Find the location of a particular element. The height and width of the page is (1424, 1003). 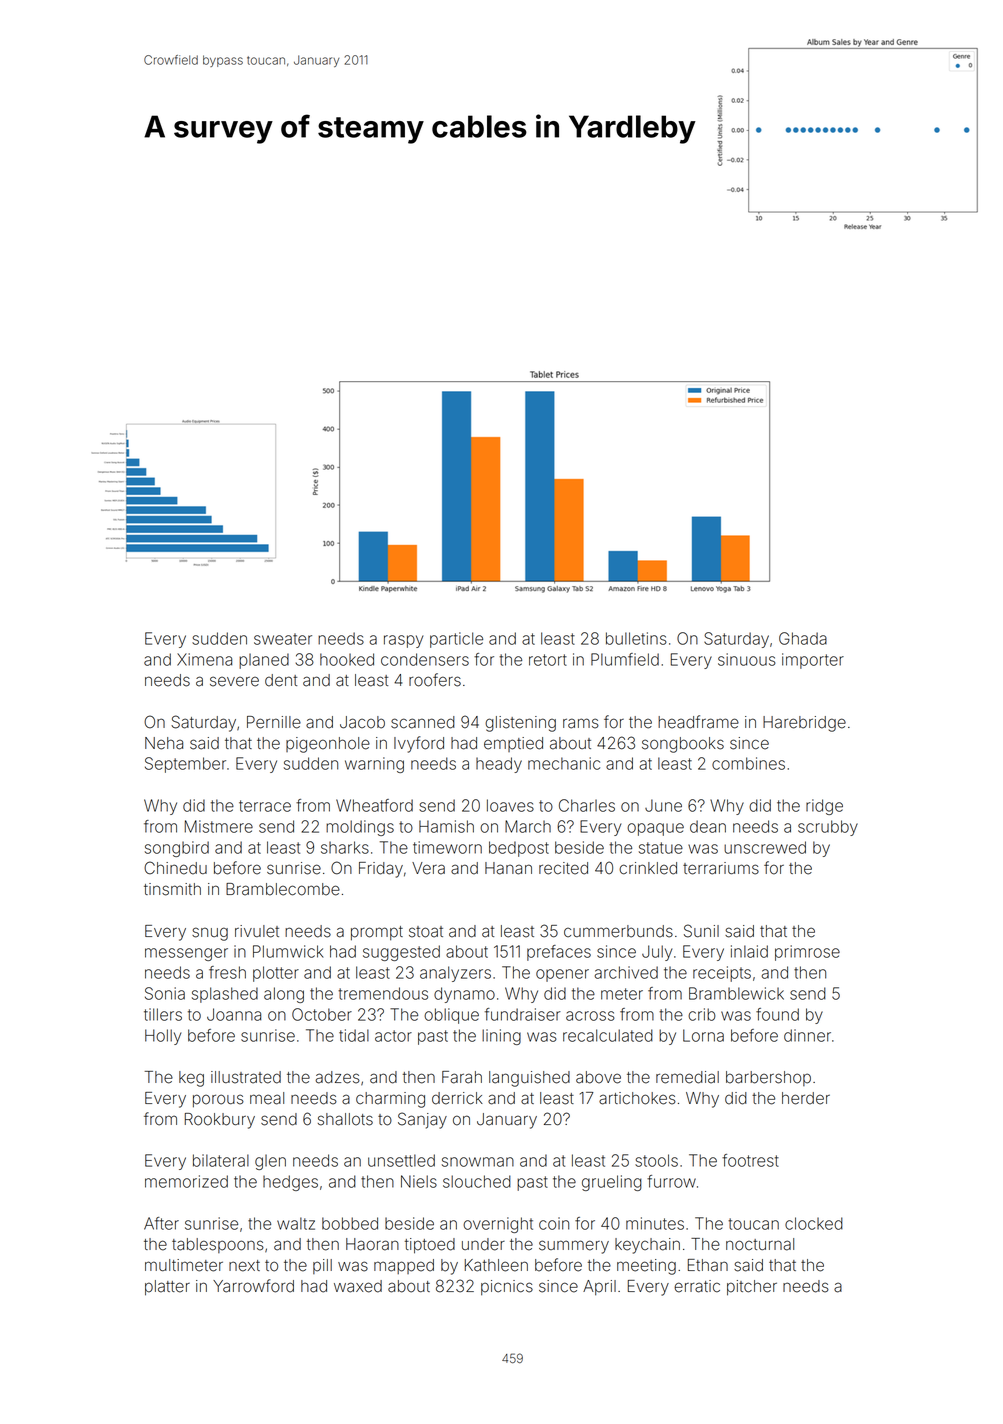

analyzers is located at coordinates (455, 974).
